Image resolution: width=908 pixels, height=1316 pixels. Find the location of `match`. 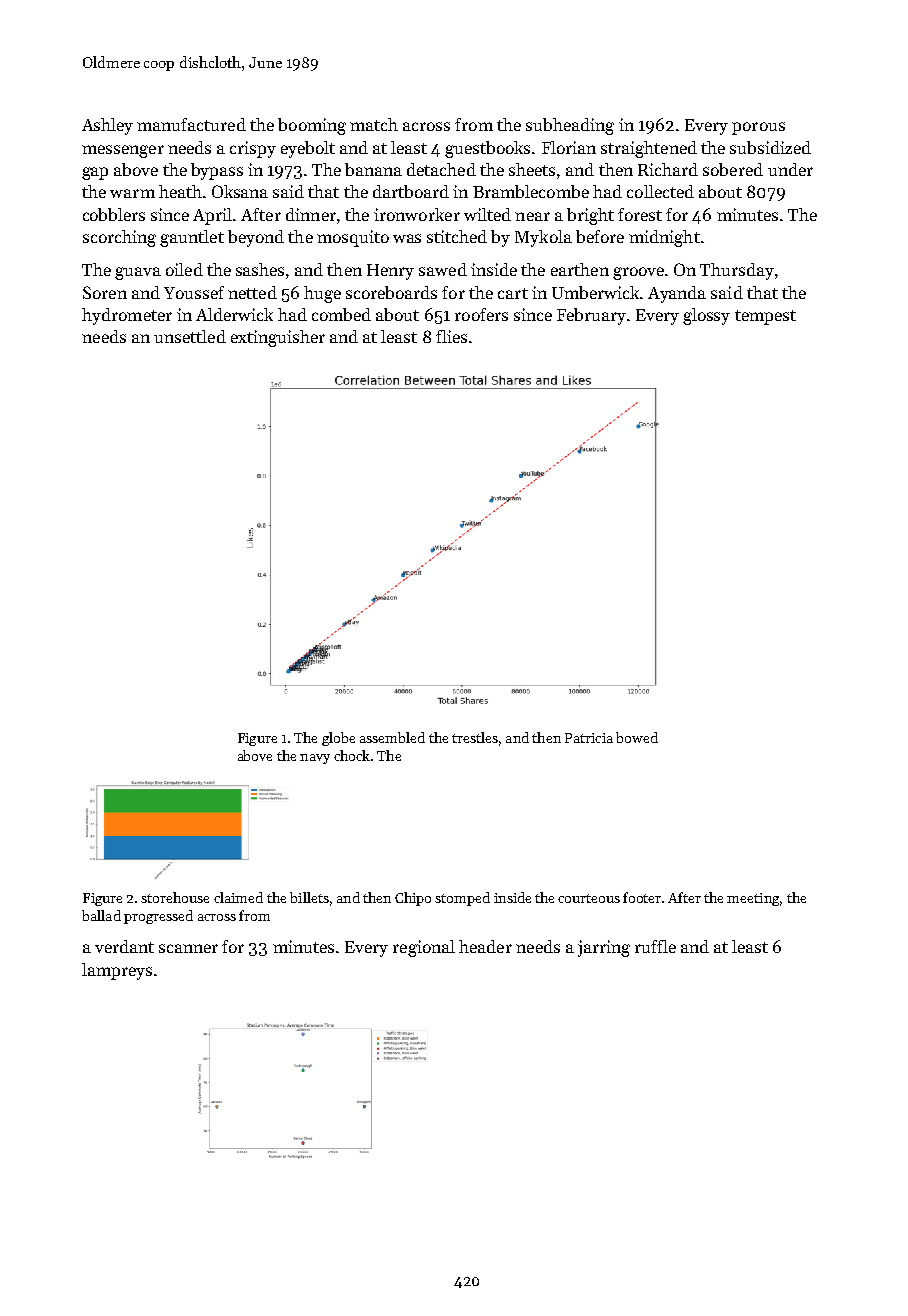

match is located at coordinates (374, 124).
